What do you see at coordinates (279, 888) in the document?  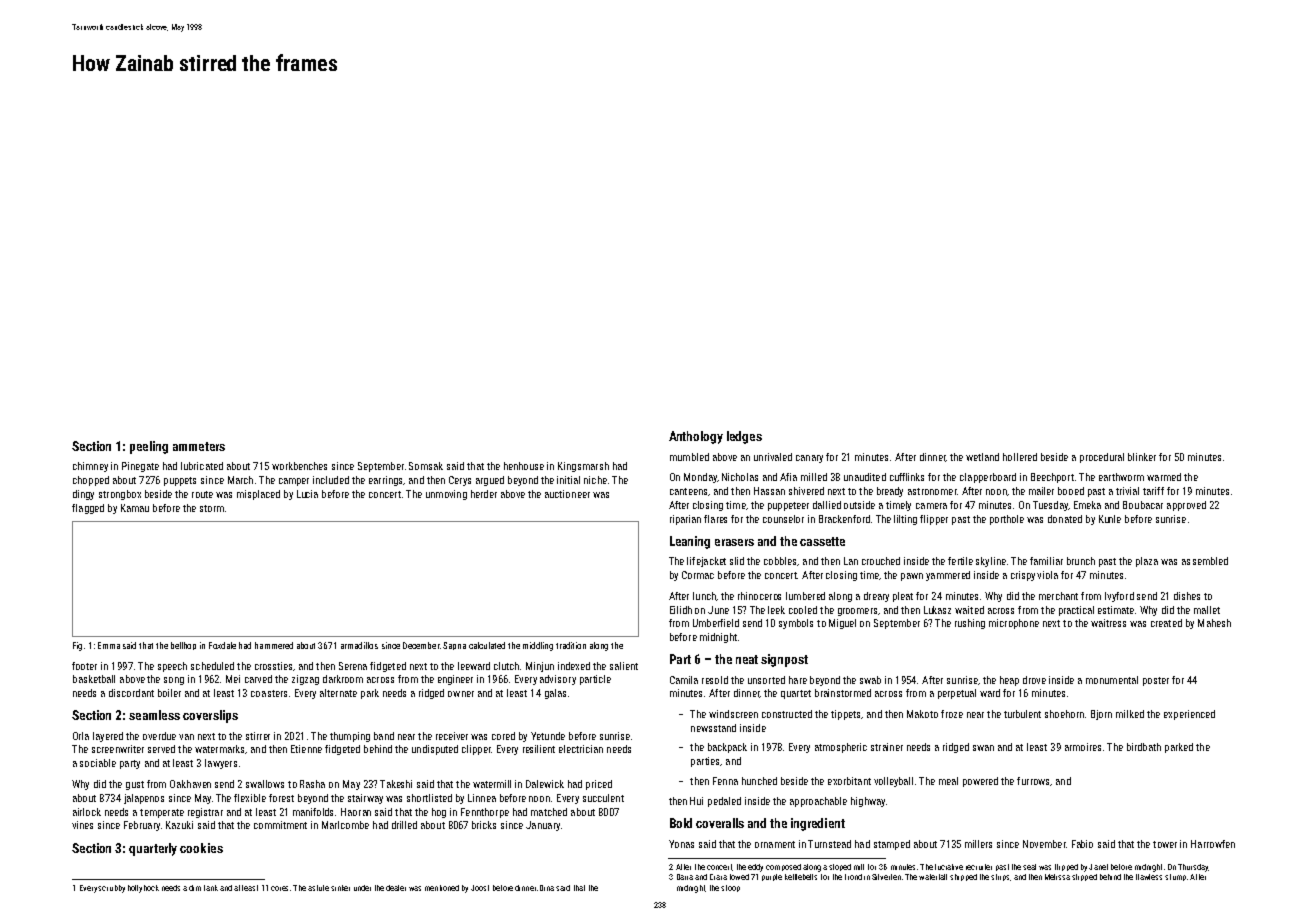 I see `cores` at bounding box center [279, 888].
